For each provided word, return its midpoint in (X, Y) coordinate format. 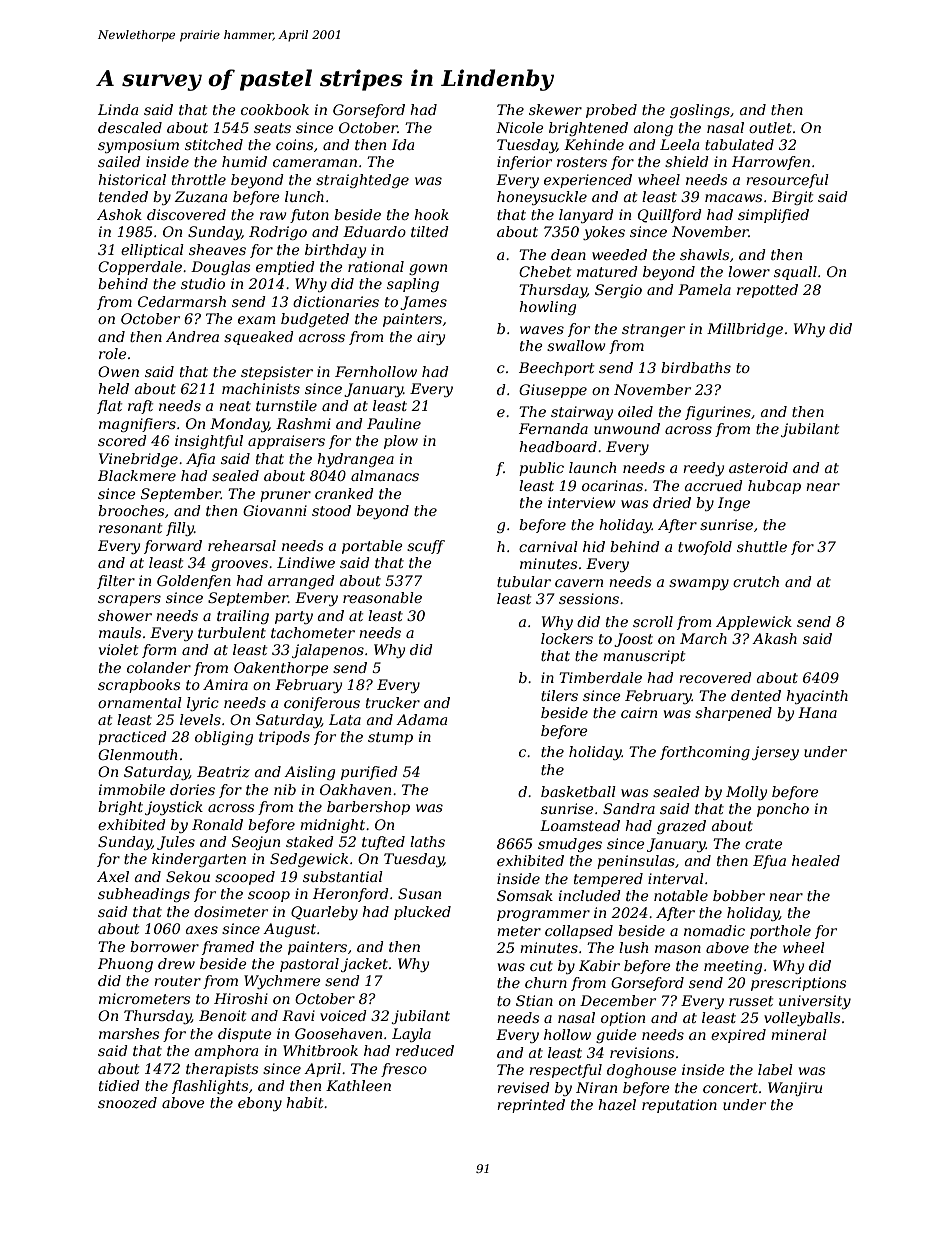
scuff (426, 547)
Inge (734, 504)
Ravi (298, 1015)
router (177, 981)
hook (431, 214)
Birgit (792, 198)
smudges (570, 845)
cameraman (315, 163)
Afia (200, 460)
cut (541, 966)
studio (203, 283)
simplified (773, 216)
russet (751, 1001)
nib (285, 789)
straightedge (362, 181)
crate (764, 844)
